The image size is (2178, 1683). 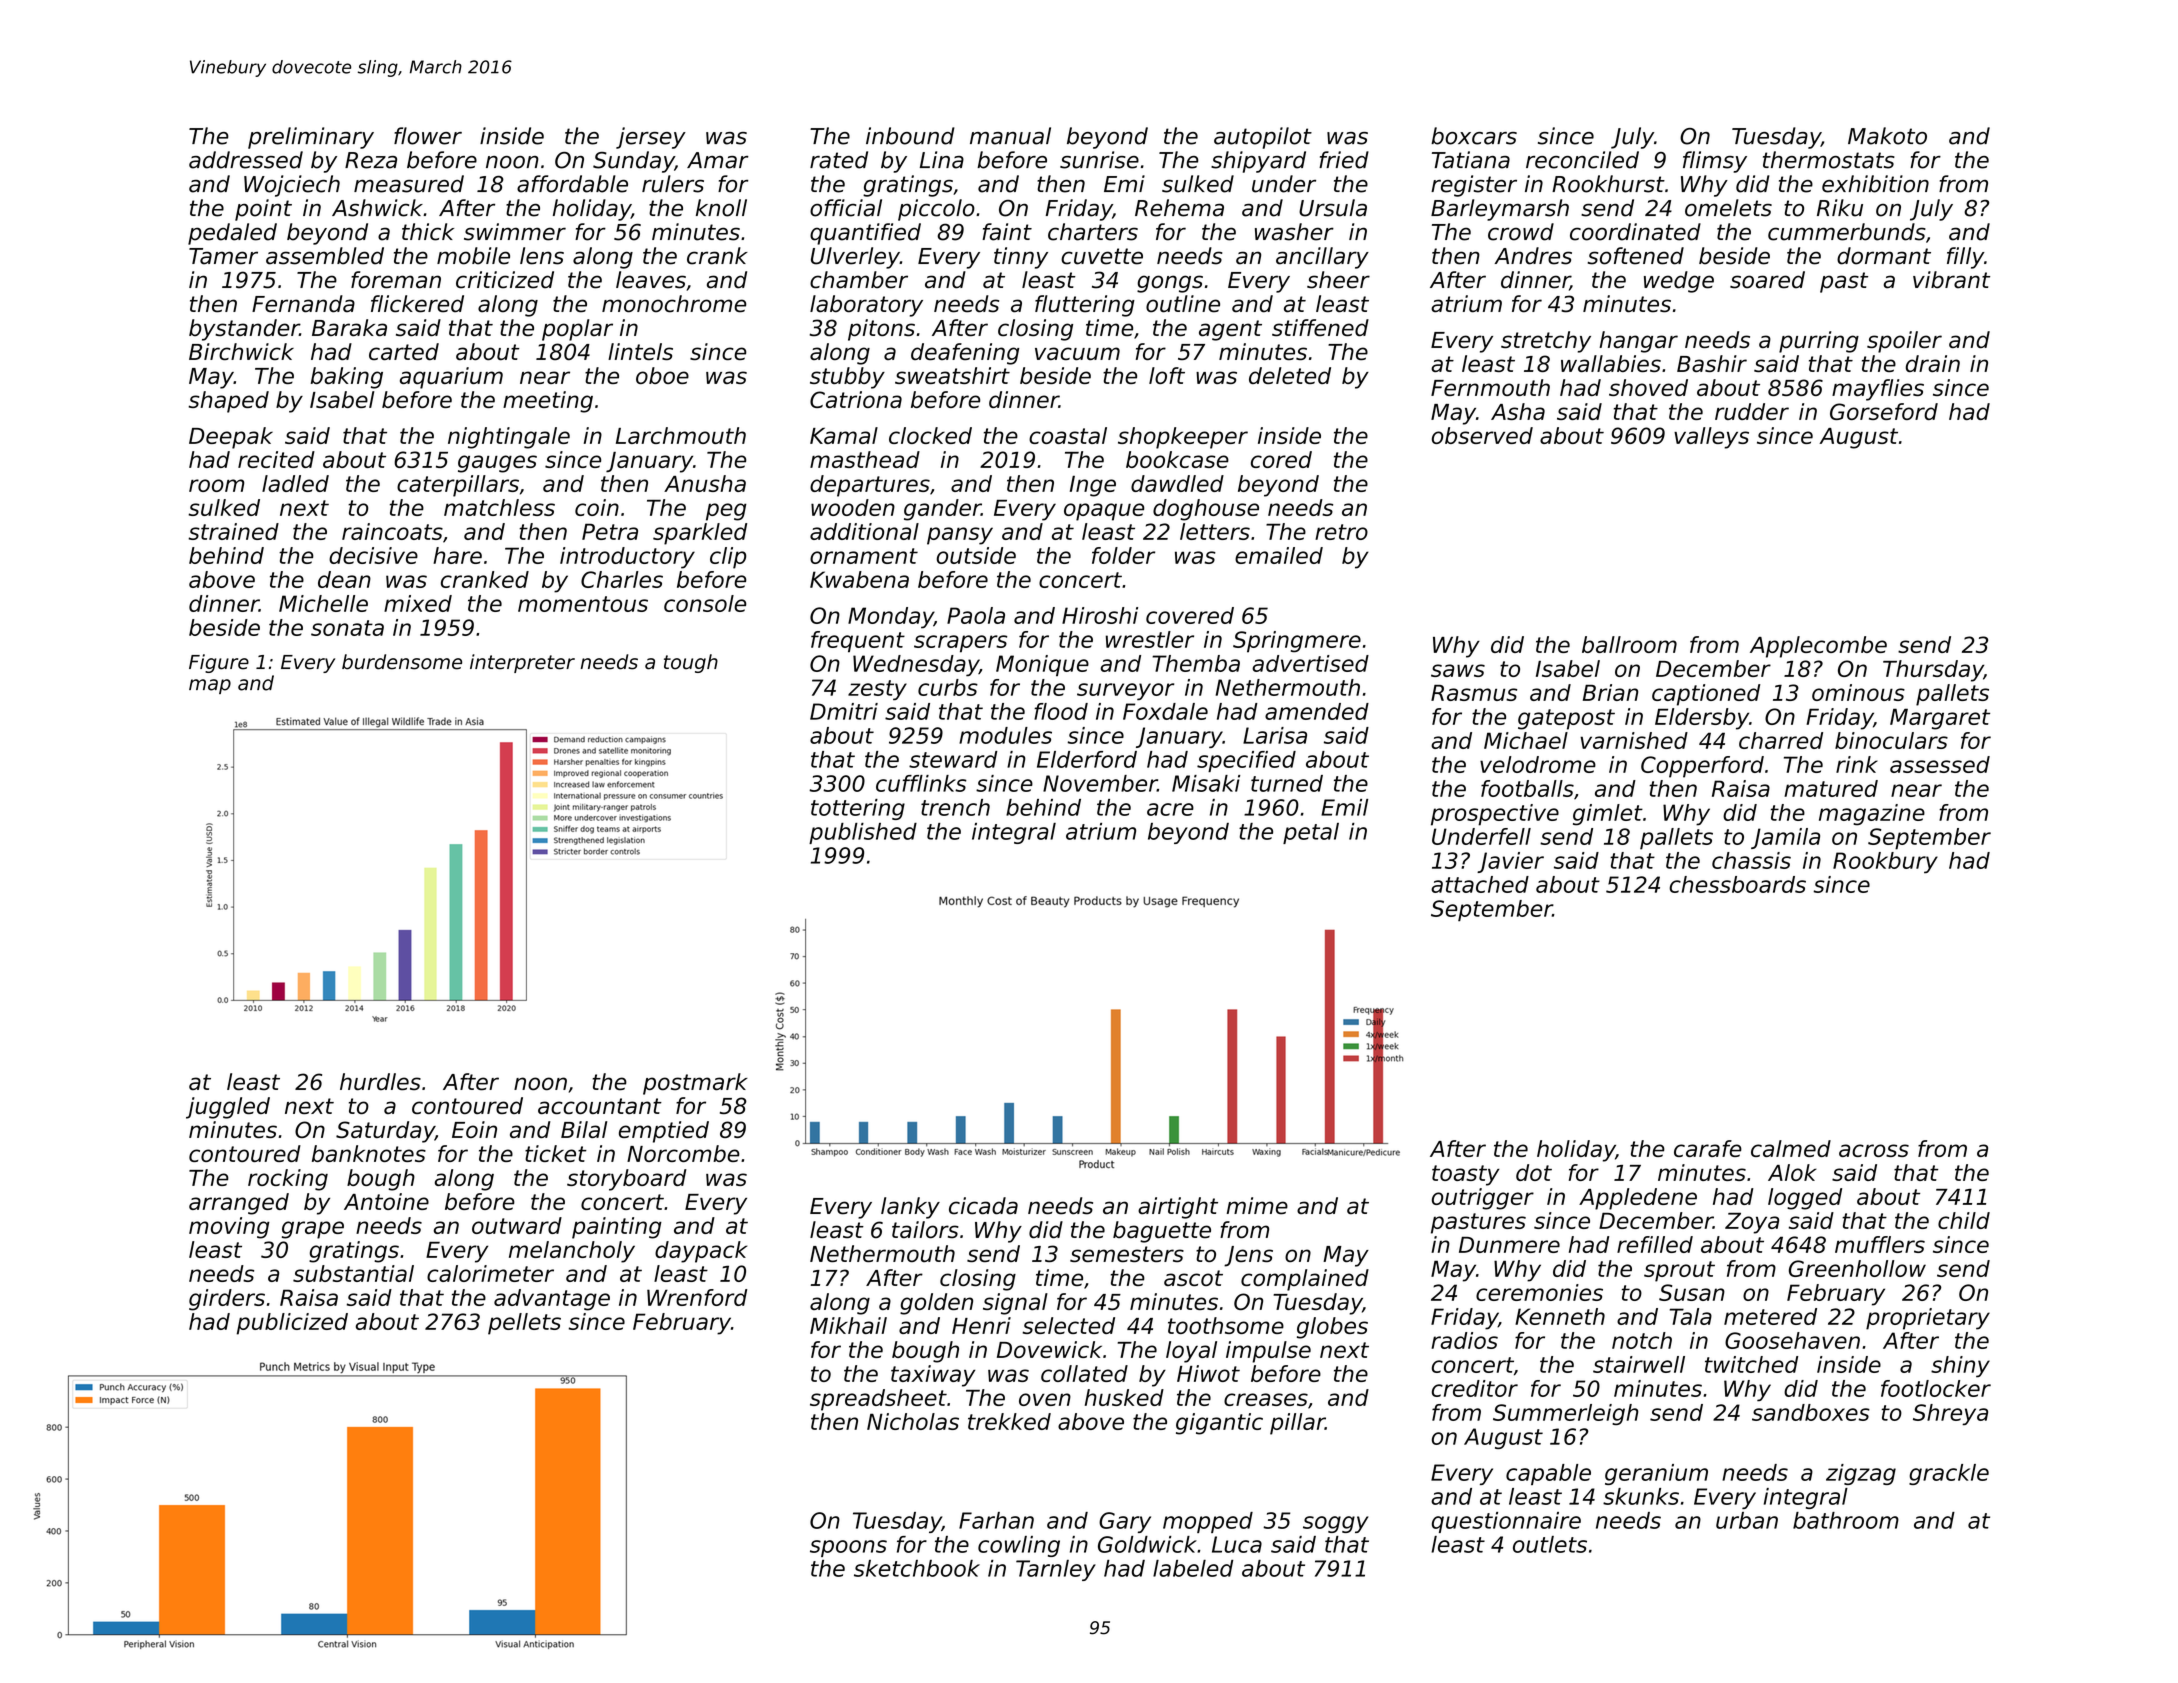 I want to click on outlets, so click(x=1550, y=1544).
